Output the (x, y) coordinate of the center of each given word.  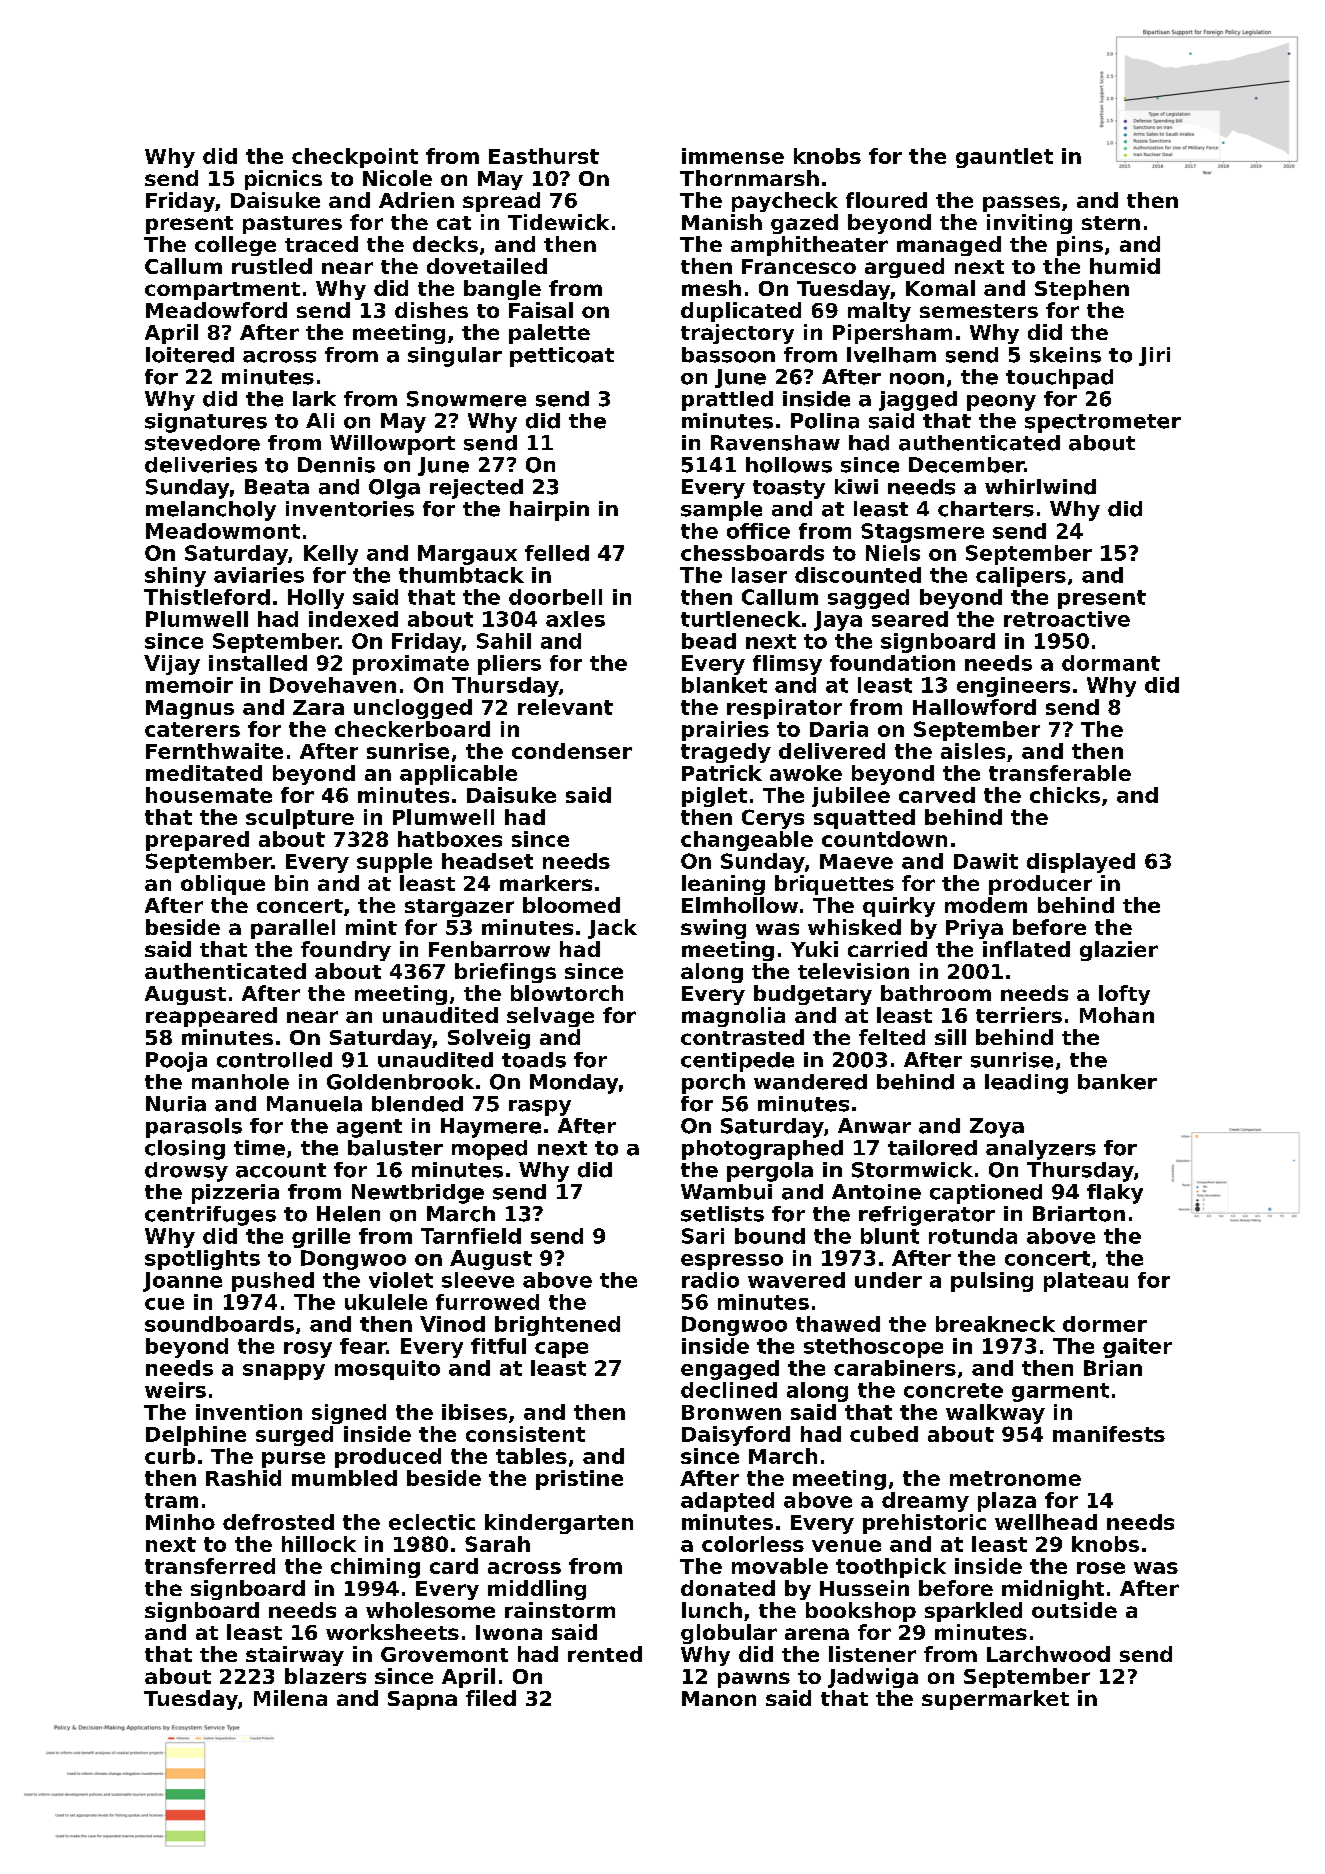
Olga (394, 489)
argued (904, 268)
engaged (730, 1370)
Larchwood (1048, 1654)
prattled (727, 401)
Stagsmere (922, 533)
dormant (1111, 663)
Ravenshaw (775, 443)
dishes (431, 310)
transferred (210, 1566)
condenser (572, 751)
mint (371, 927)
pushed (273, 1282)
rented (605, 1654)
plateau (1086, 1282)
